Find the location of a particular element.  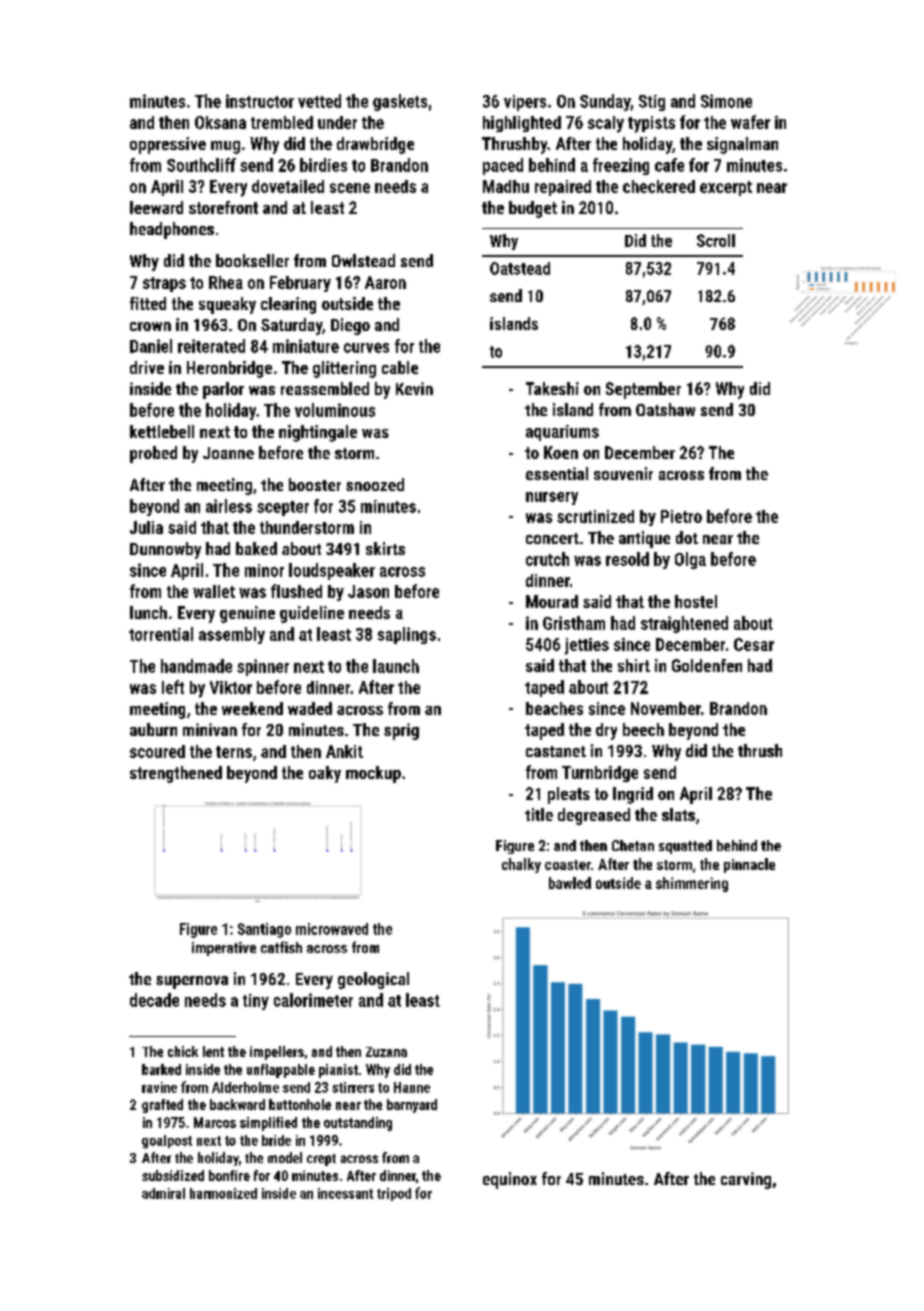

repaired is located at coordinates (563, 188).
